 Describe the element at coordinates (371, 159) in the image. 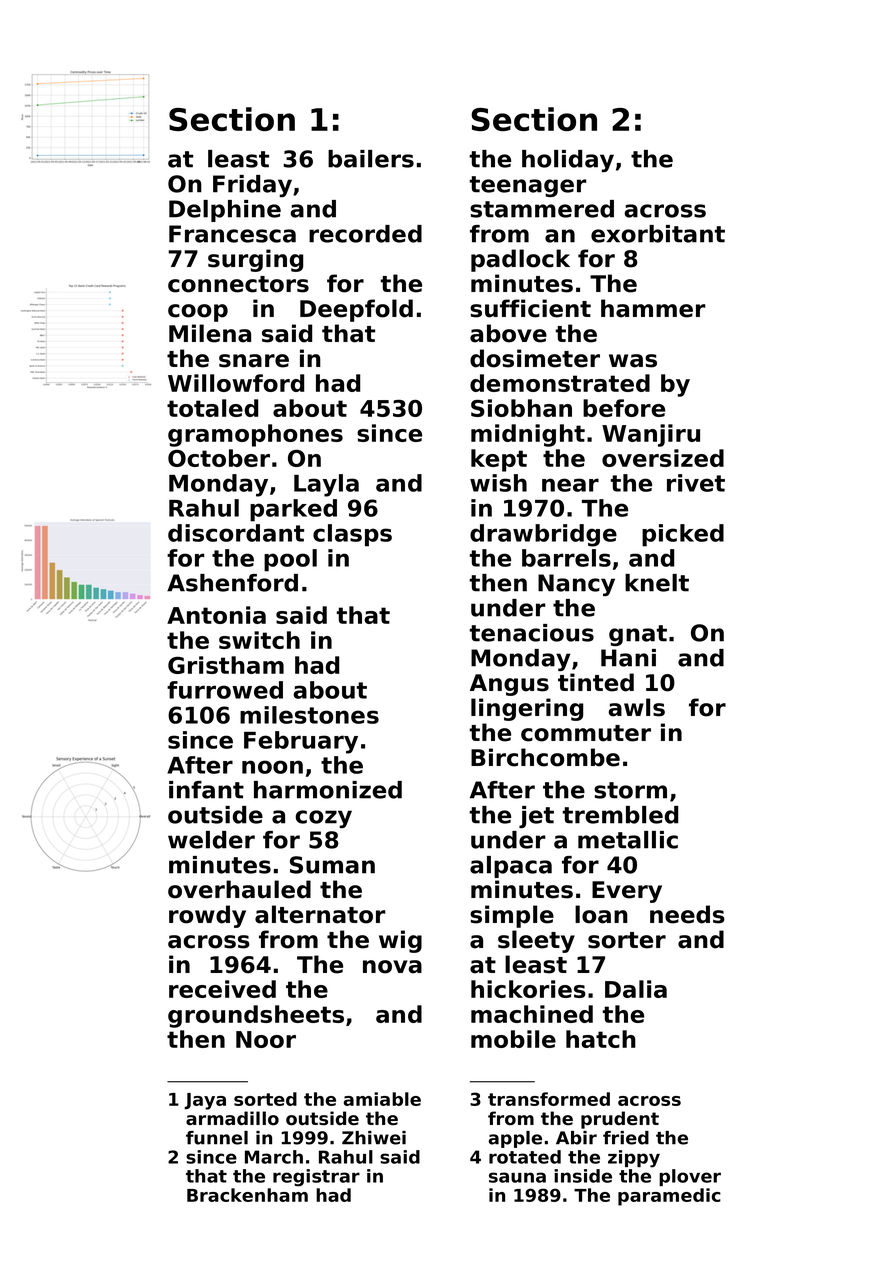

I see `bailers` at that location.
